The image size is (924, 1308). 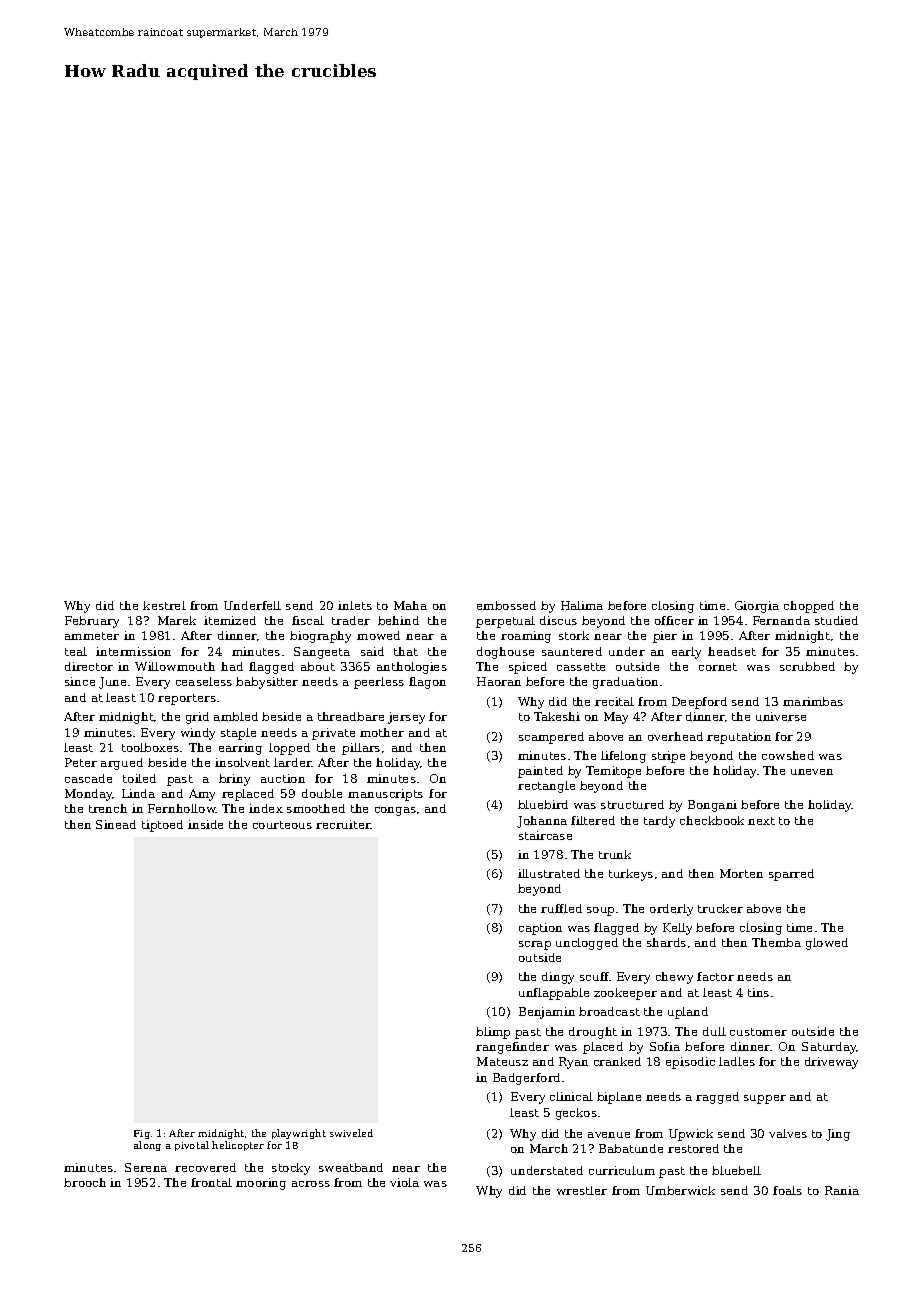 I want to click on foals, so click(x=787, y=1190).
